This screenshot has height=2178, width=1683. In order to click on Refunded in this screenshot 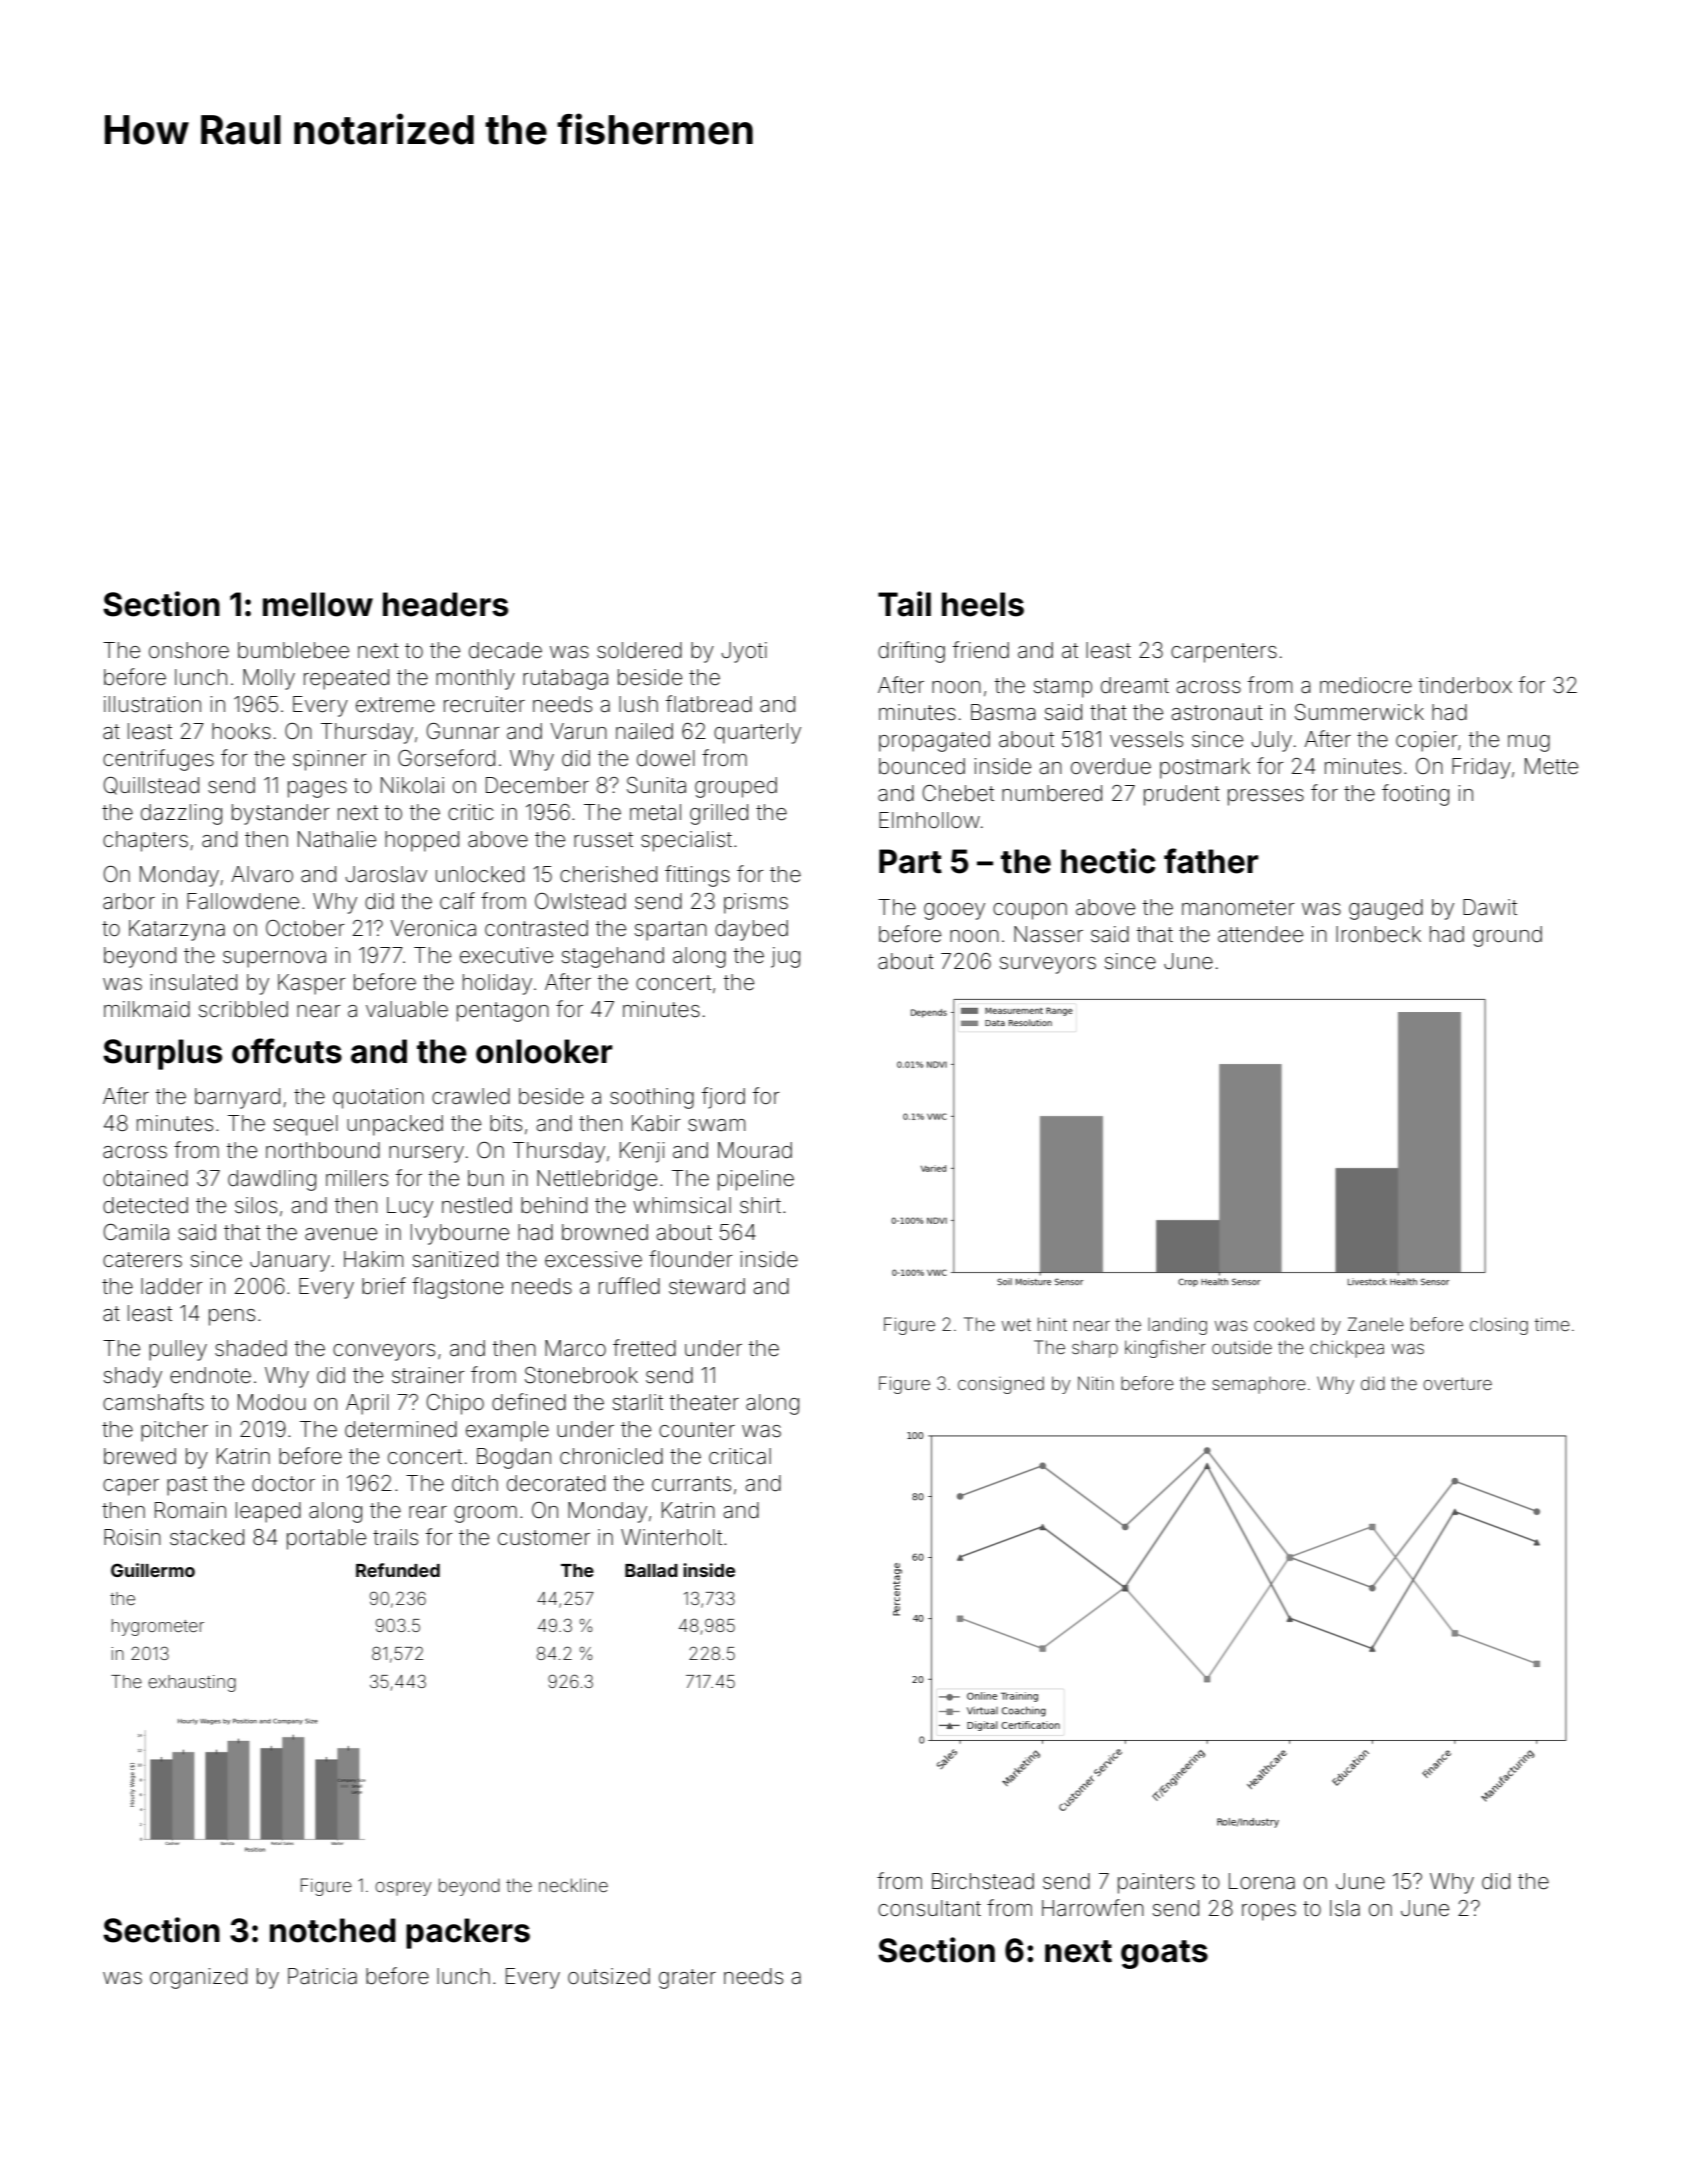, I will do `click(398, 1570)`.
